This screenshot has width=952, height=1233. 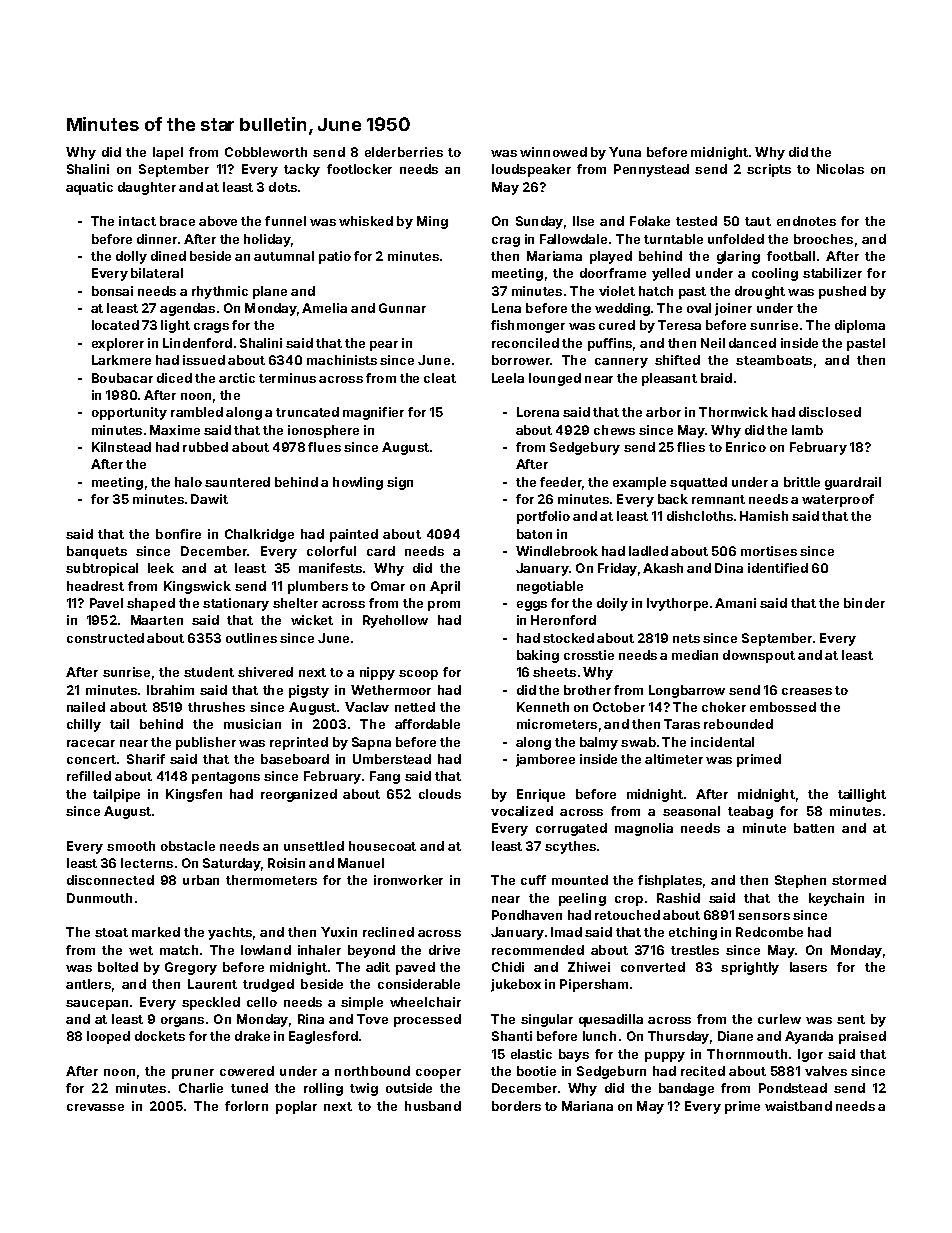 I want to click on card, so click(x=381, y=551).
